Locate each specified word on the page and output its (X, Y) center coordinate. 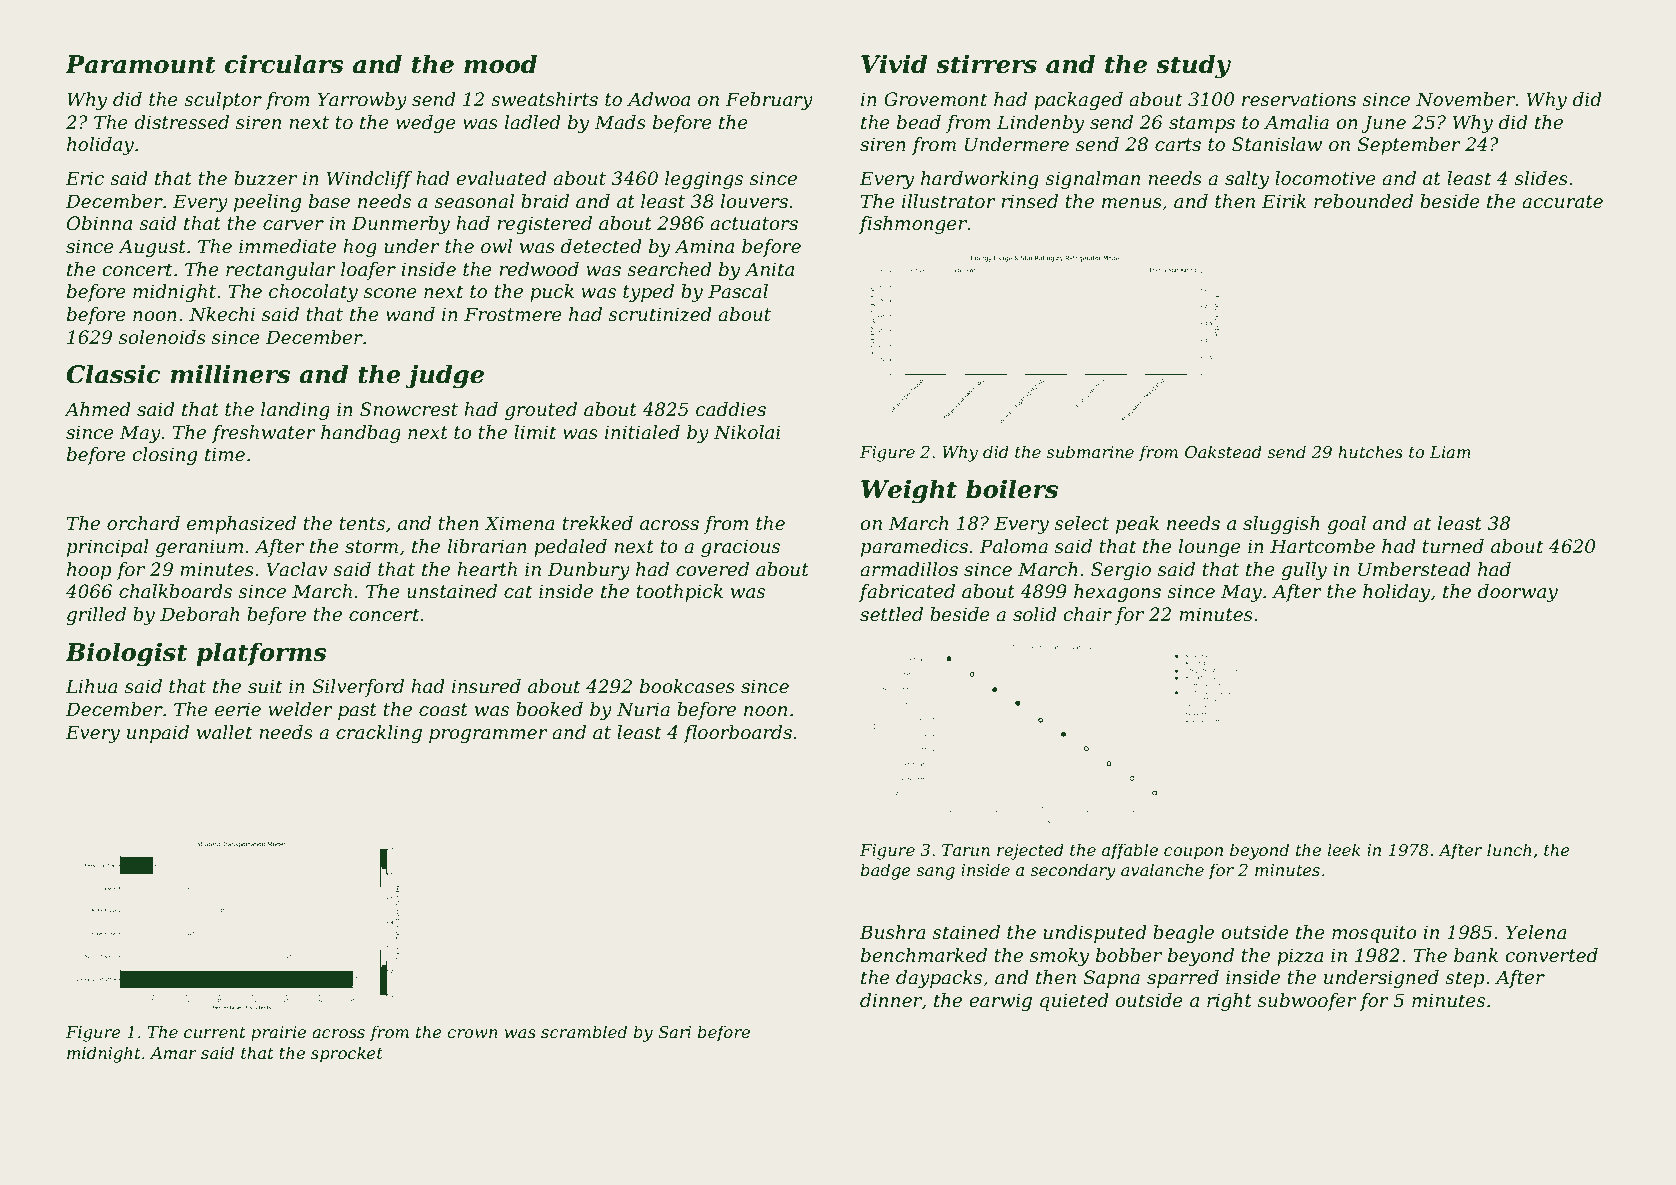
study (1193, 66)
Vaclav (297, 569)
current (215, 1032)
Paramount (140, 64)
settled (891, 614)
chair (1087, 614)
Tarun (966, 850)
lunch (1509, 849)
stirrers (986, 64)
